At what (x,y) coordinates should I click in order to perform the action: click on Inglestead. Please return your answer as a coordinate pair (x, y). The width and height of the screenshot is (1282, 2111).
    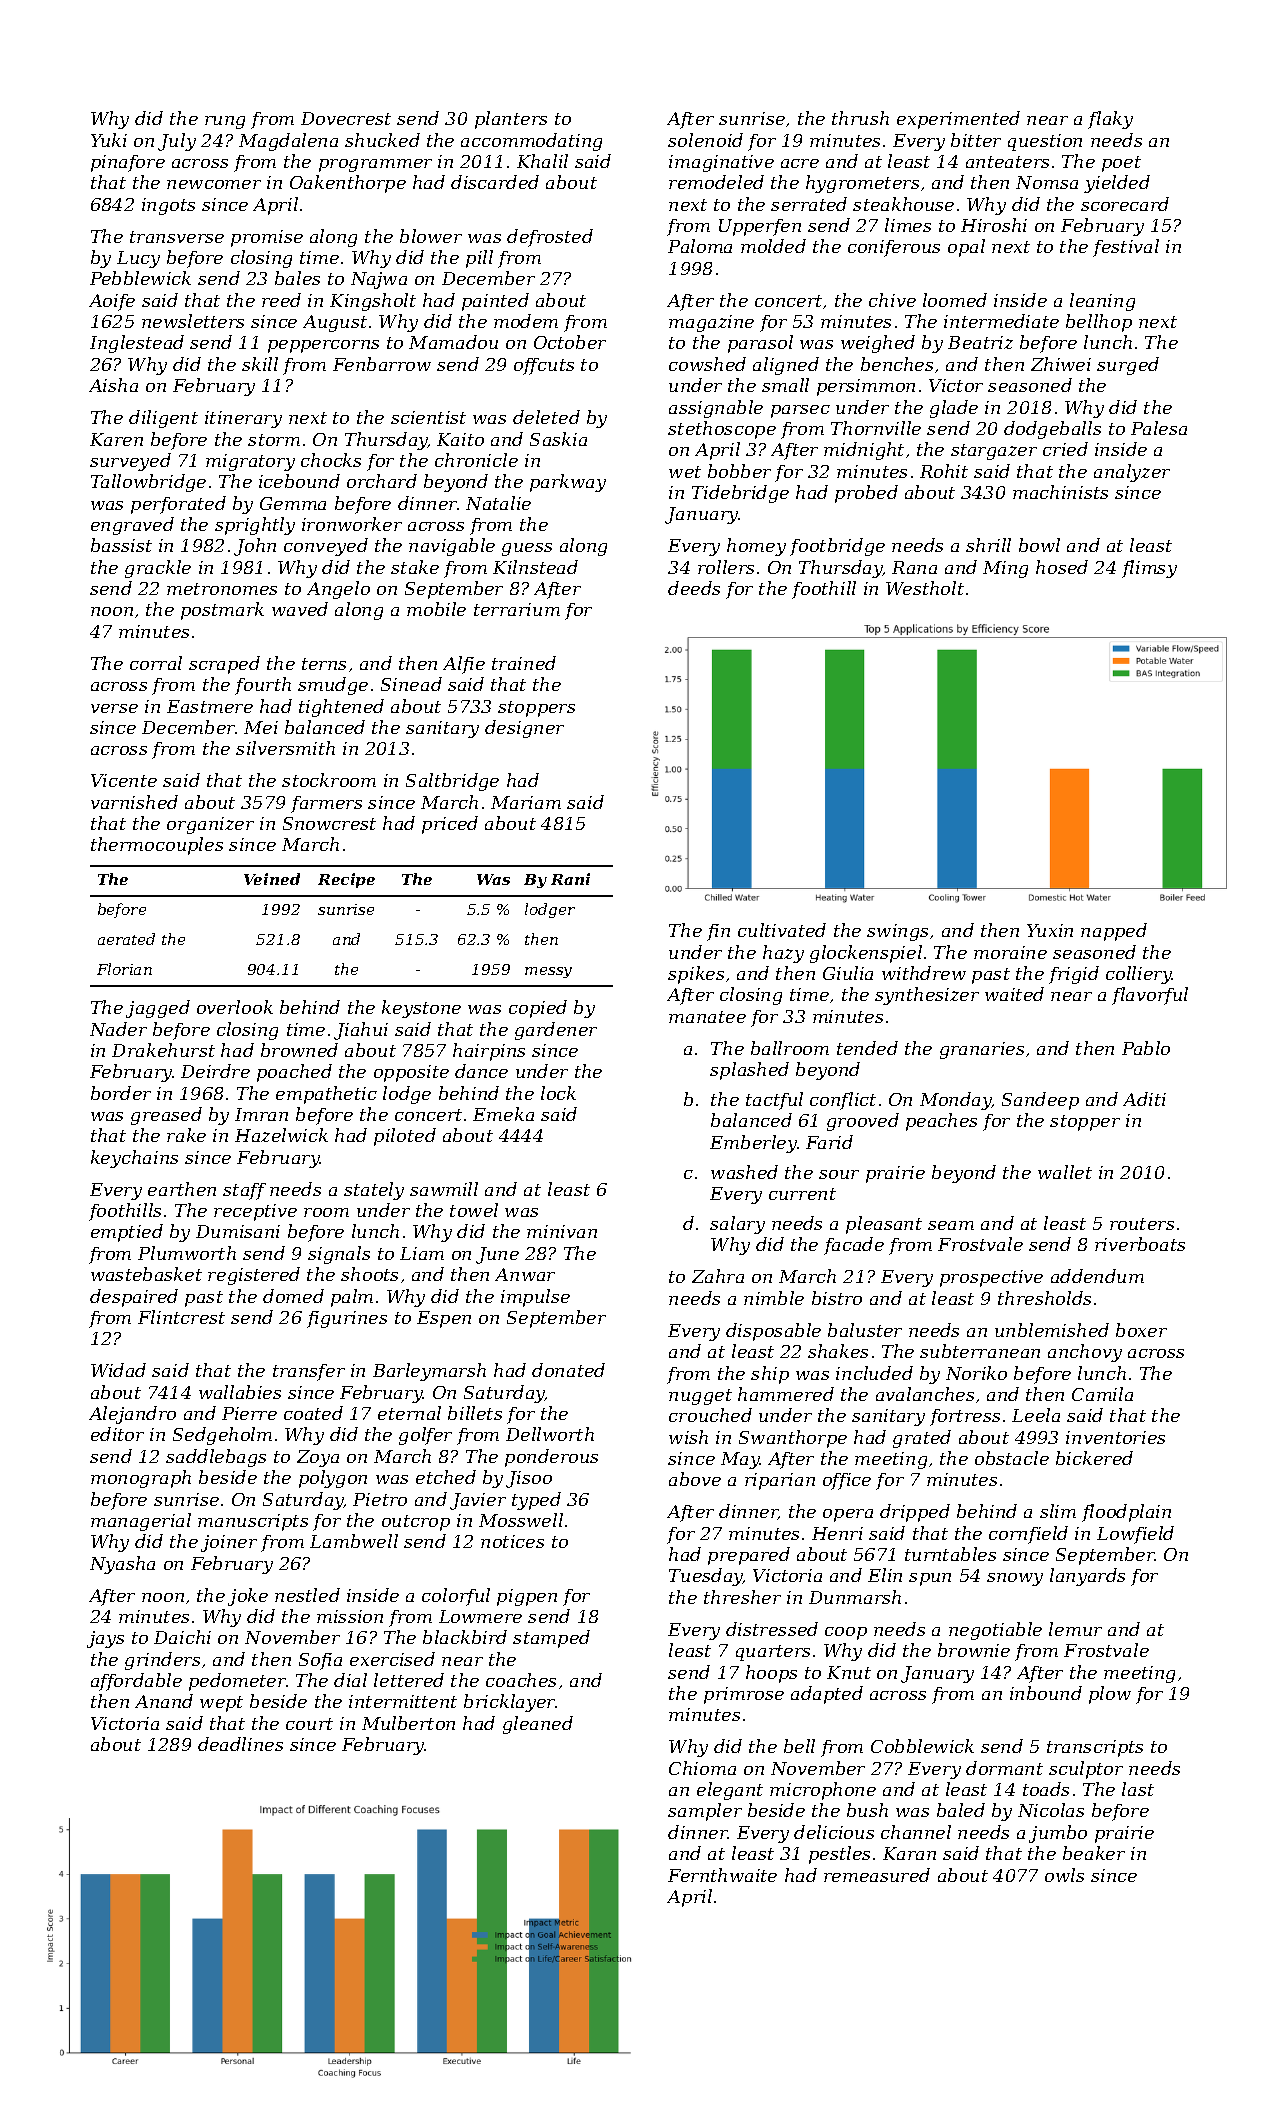
    Looking at the image, I should click on (137, 344).
